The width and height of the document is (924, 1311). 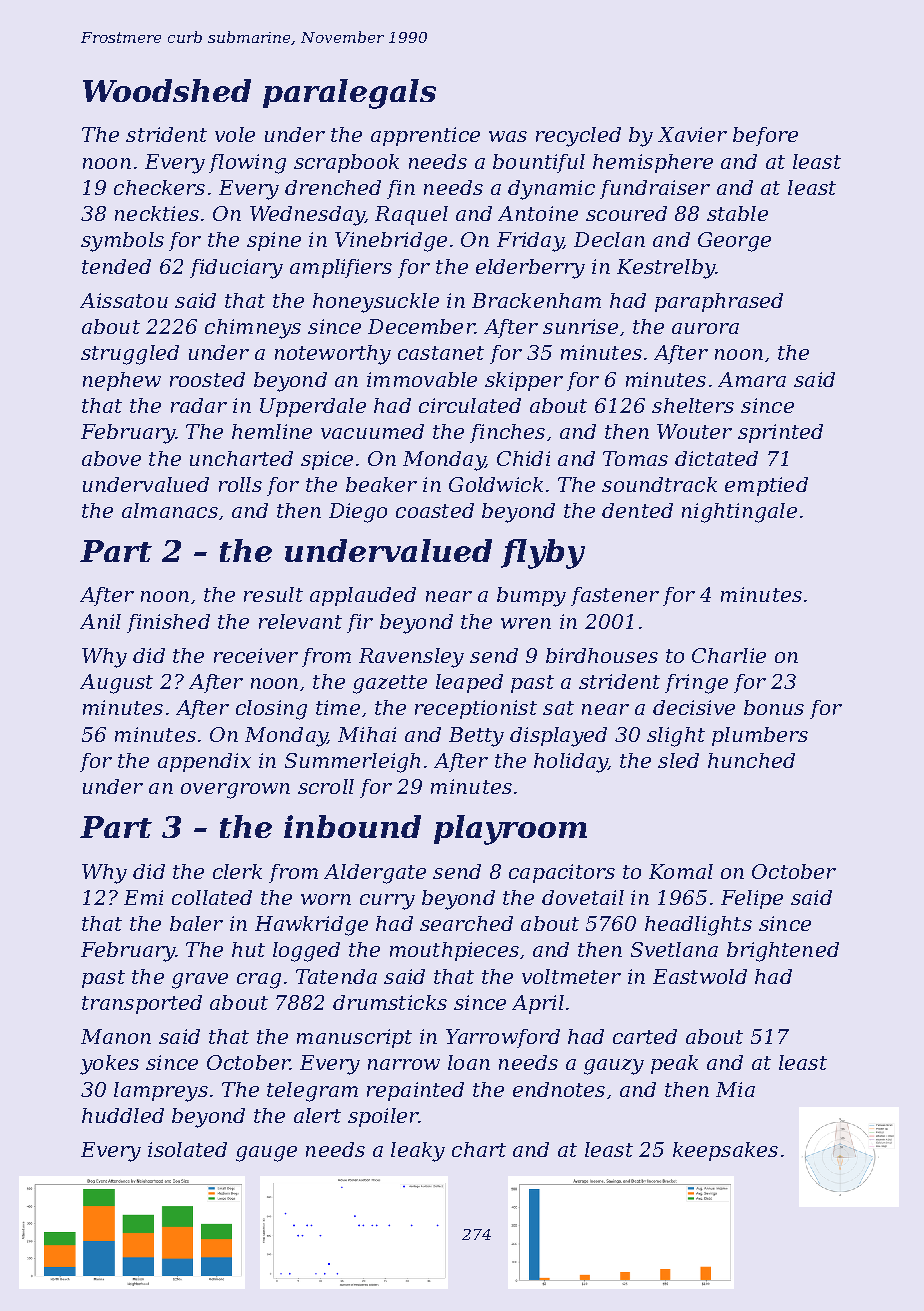 I want to click on leaky, so click(x=418, y=1152).
